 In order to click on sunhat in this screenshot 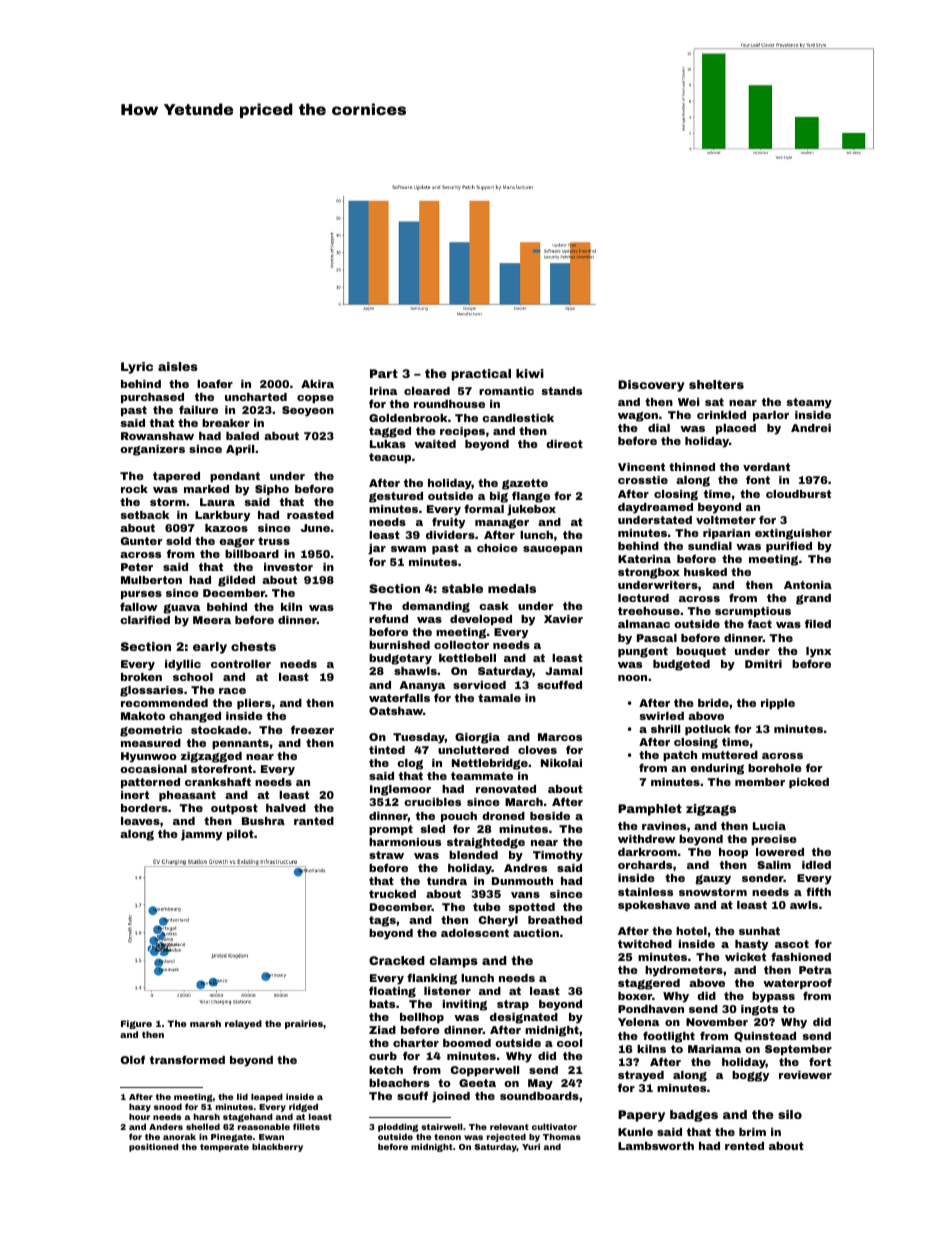, I will do `click(759, 931)`.
